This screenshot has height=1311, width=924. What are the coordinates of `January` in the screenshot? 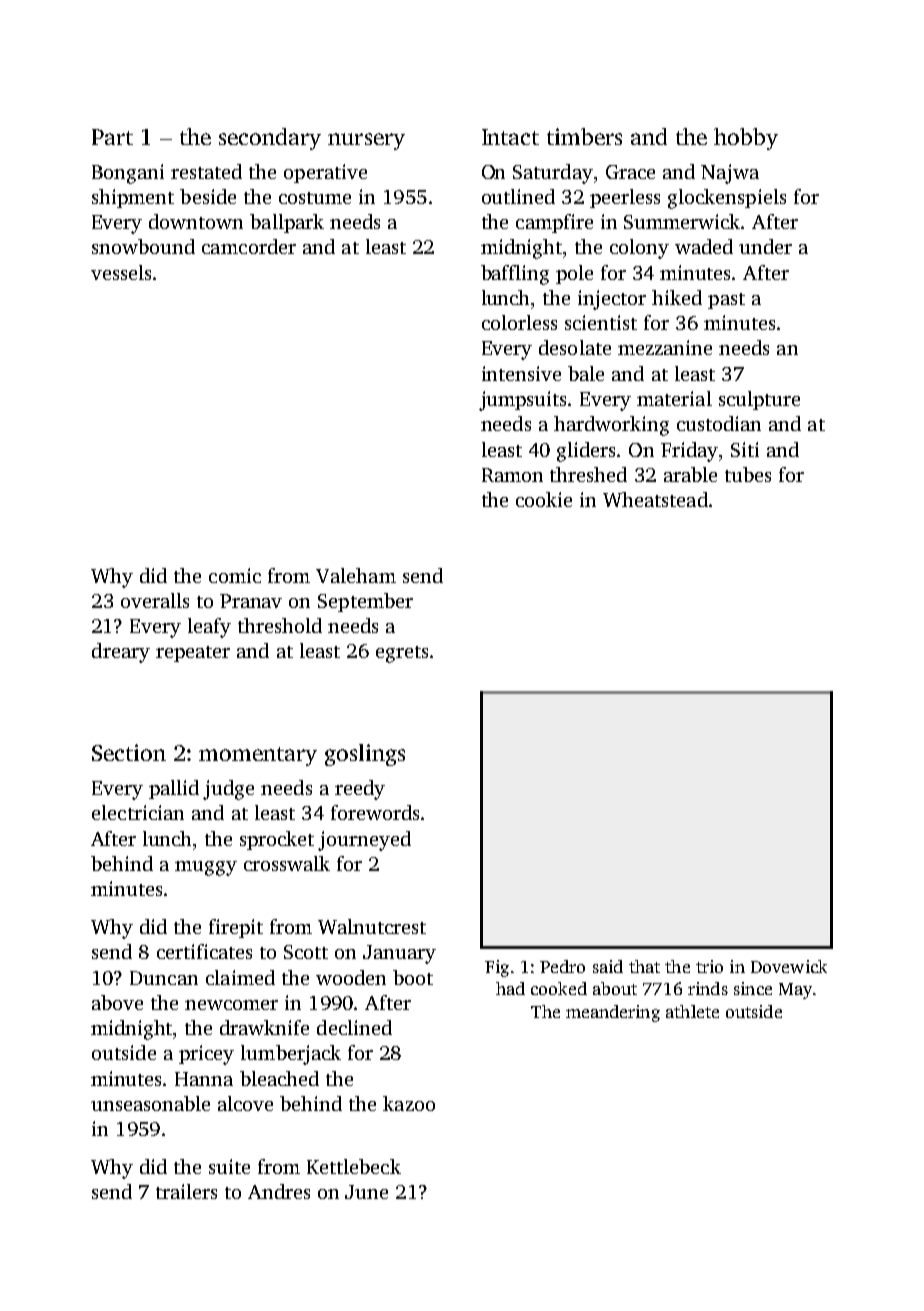 It's located at (399, 954).
